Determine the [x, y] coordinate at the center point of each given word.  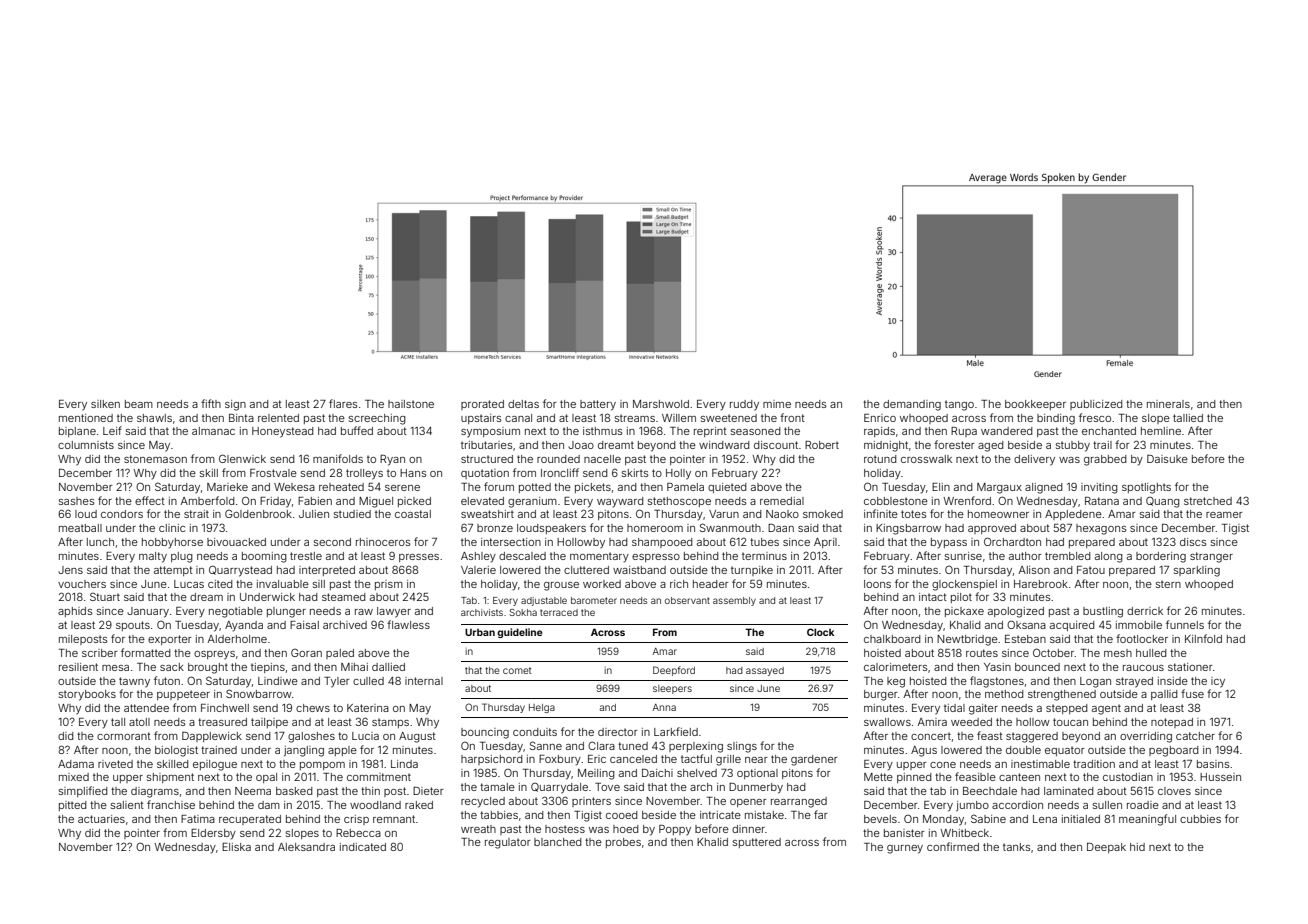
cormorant [124, 736]
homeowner [998, 514]
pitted [73, 806]
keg [896, 682]
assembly [734, 601]
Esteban [1025, 639]
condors [122, 514]
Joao [581, 445]
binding [1056, 419]
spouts [133, 626]
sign [235, 405]
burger [881, 695]
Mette [878, 777]
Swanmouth [730, 527]
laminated [1069, 791]
